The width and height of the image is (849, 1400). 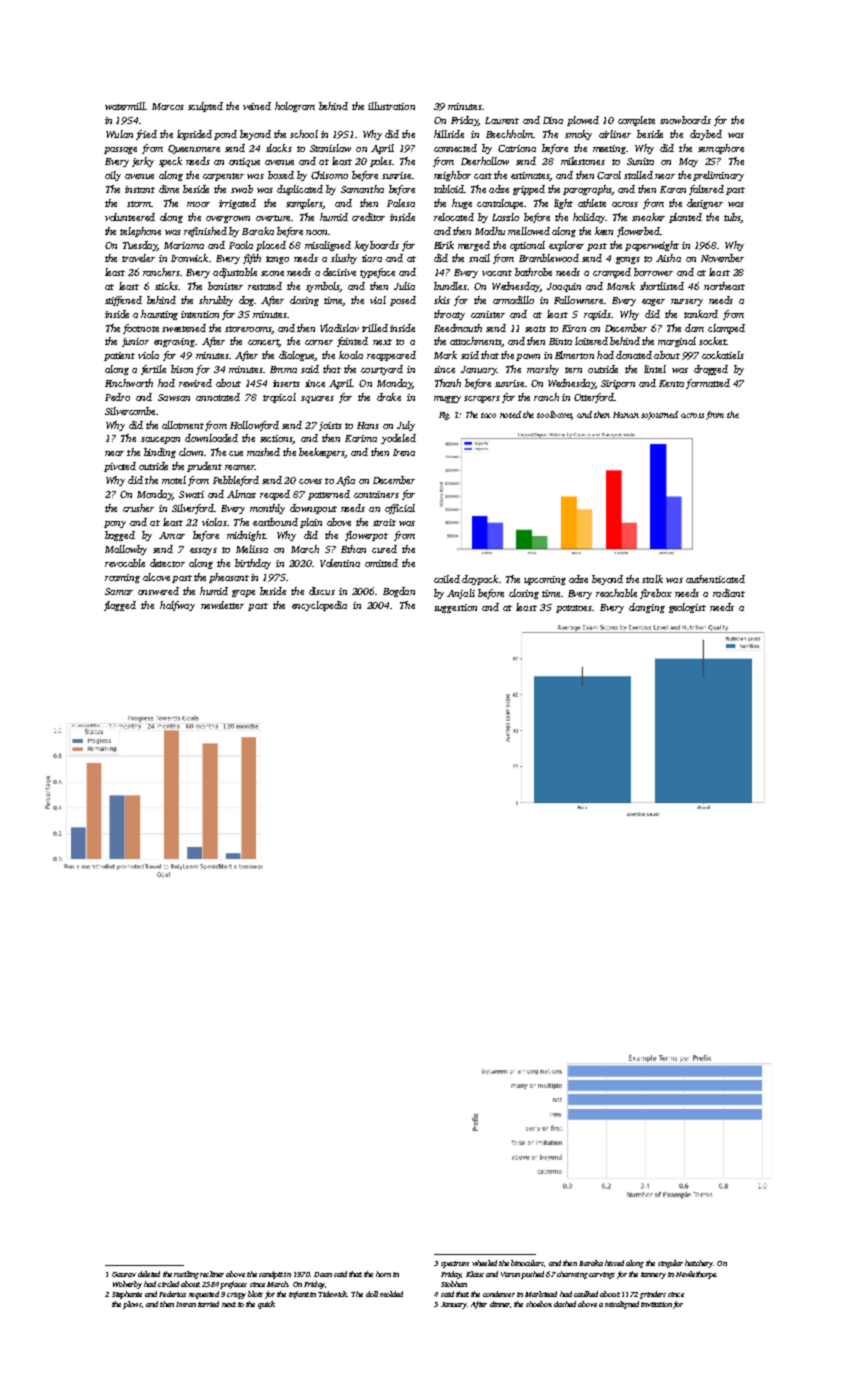 What do you see at coordinates (652, 579) in the image?
I see `stalk` at bounding box center [652, 579].
